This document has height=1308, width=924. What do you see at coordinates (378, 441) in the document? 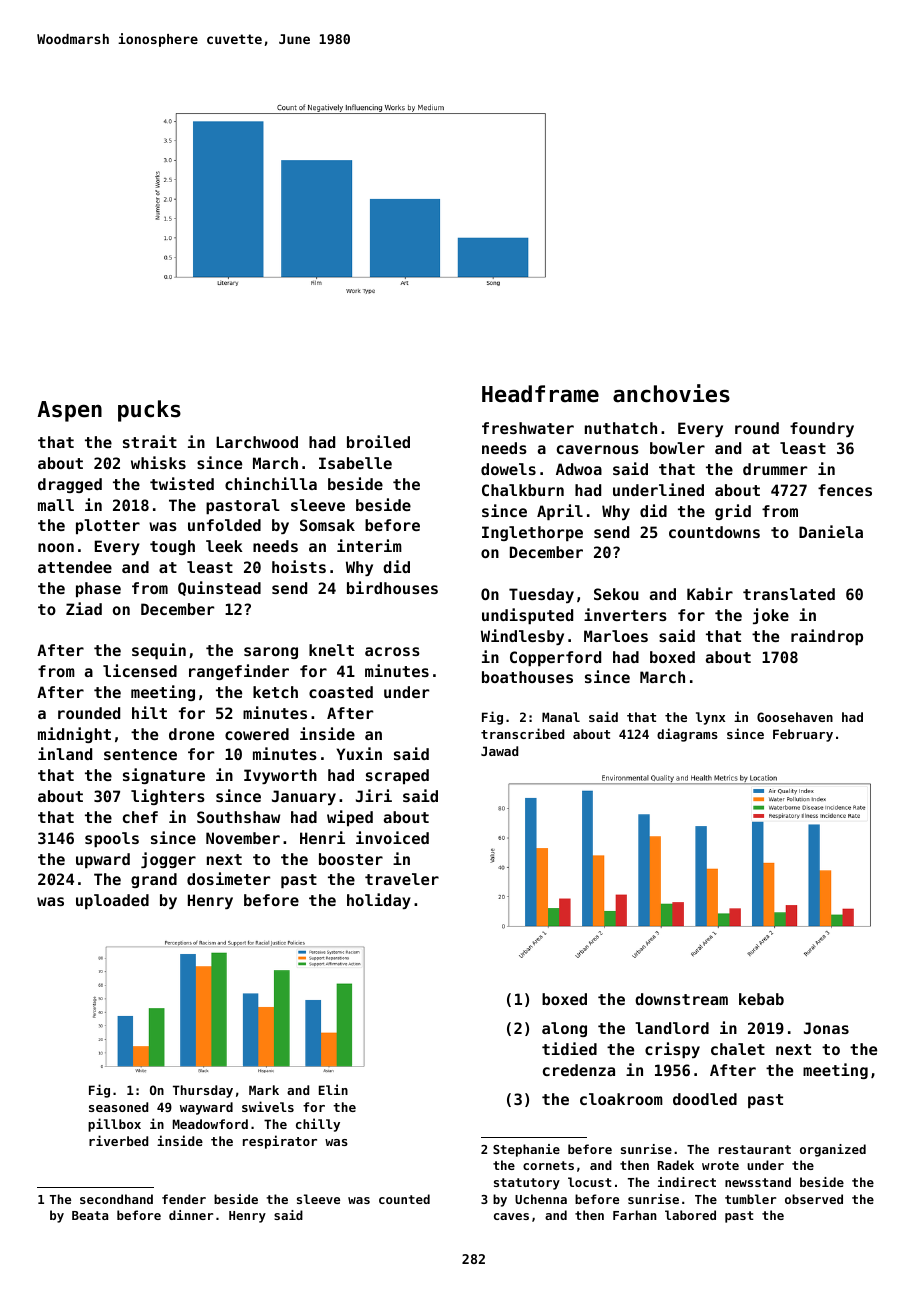
I see `broiled` at bounding box center [378, 441].
